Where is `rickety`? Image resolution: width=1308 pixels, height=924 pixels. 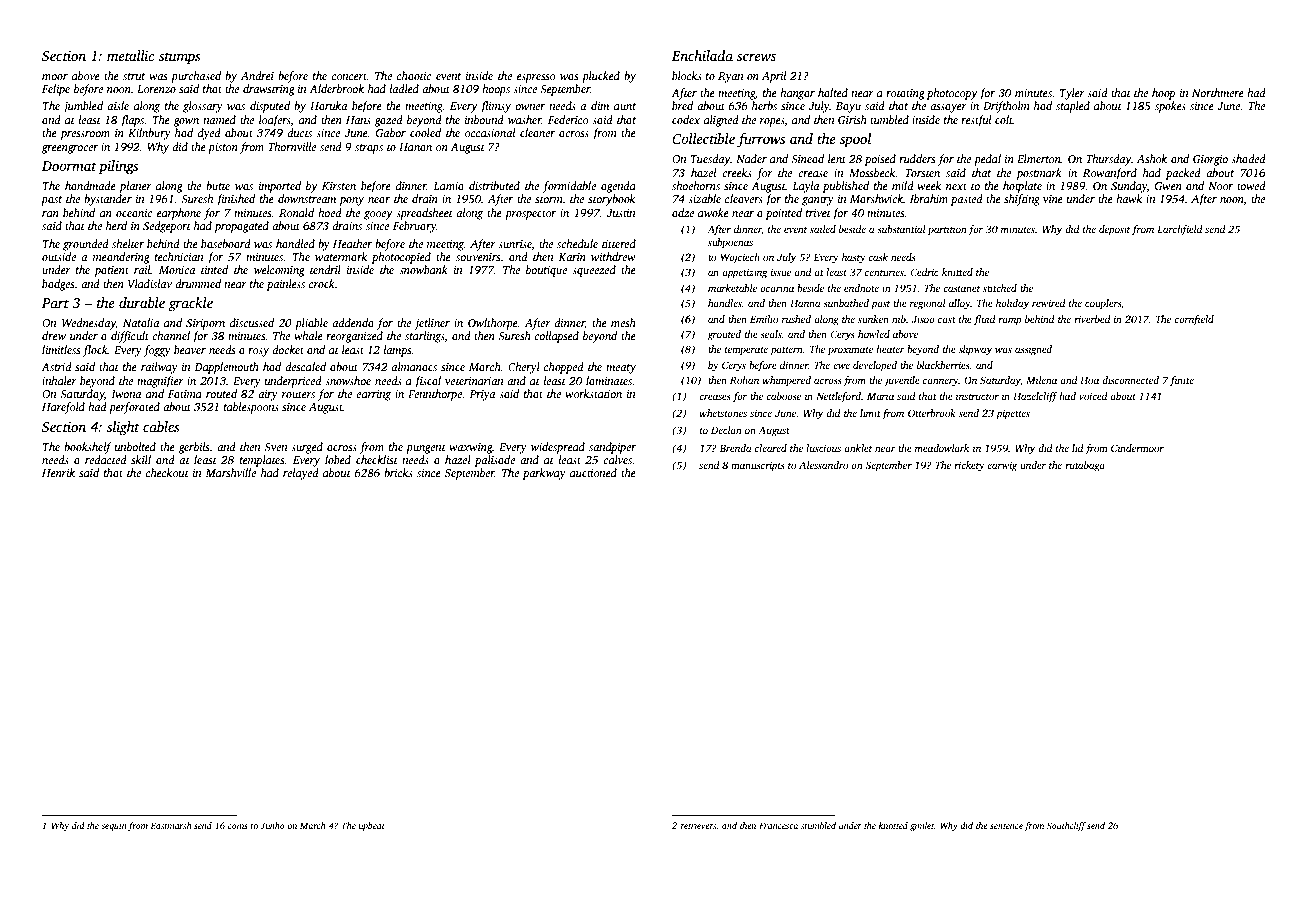
rickety is located at coordinates (969, 466).
